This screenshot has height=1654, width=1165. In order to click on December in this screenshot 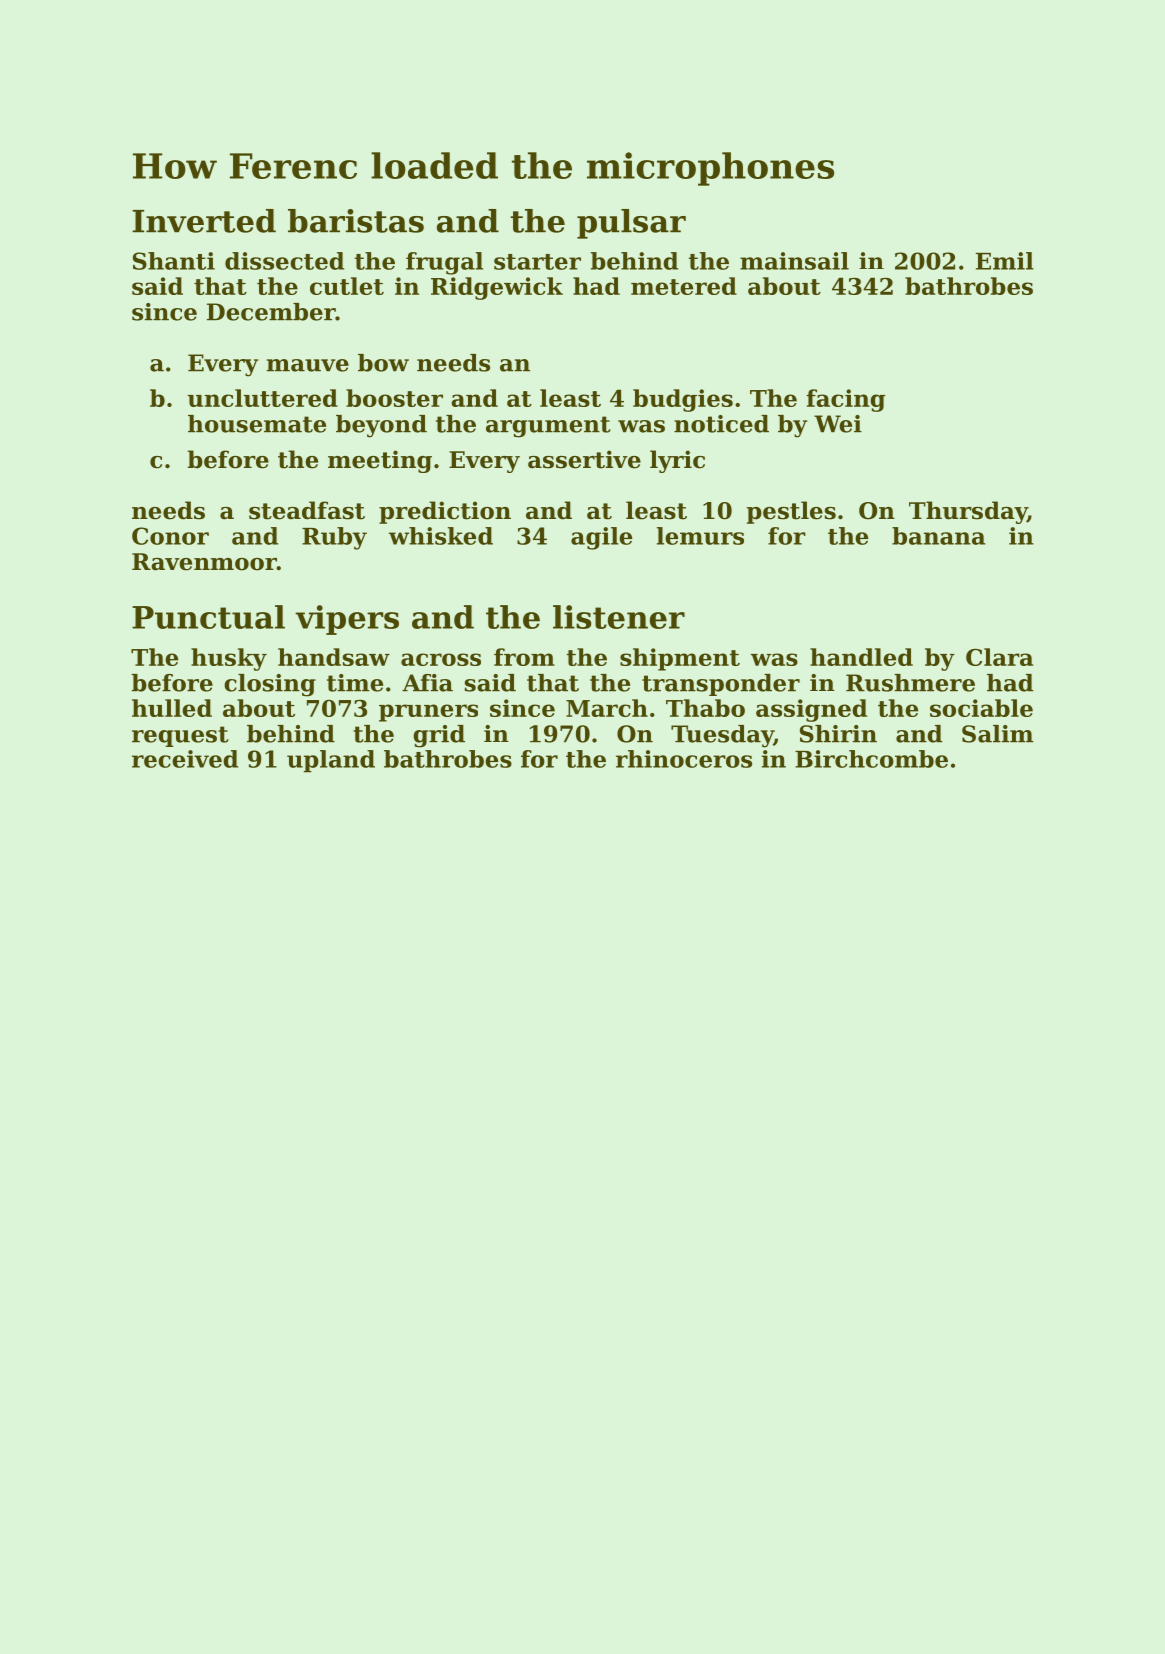, I will do `click(271, 312)`.
